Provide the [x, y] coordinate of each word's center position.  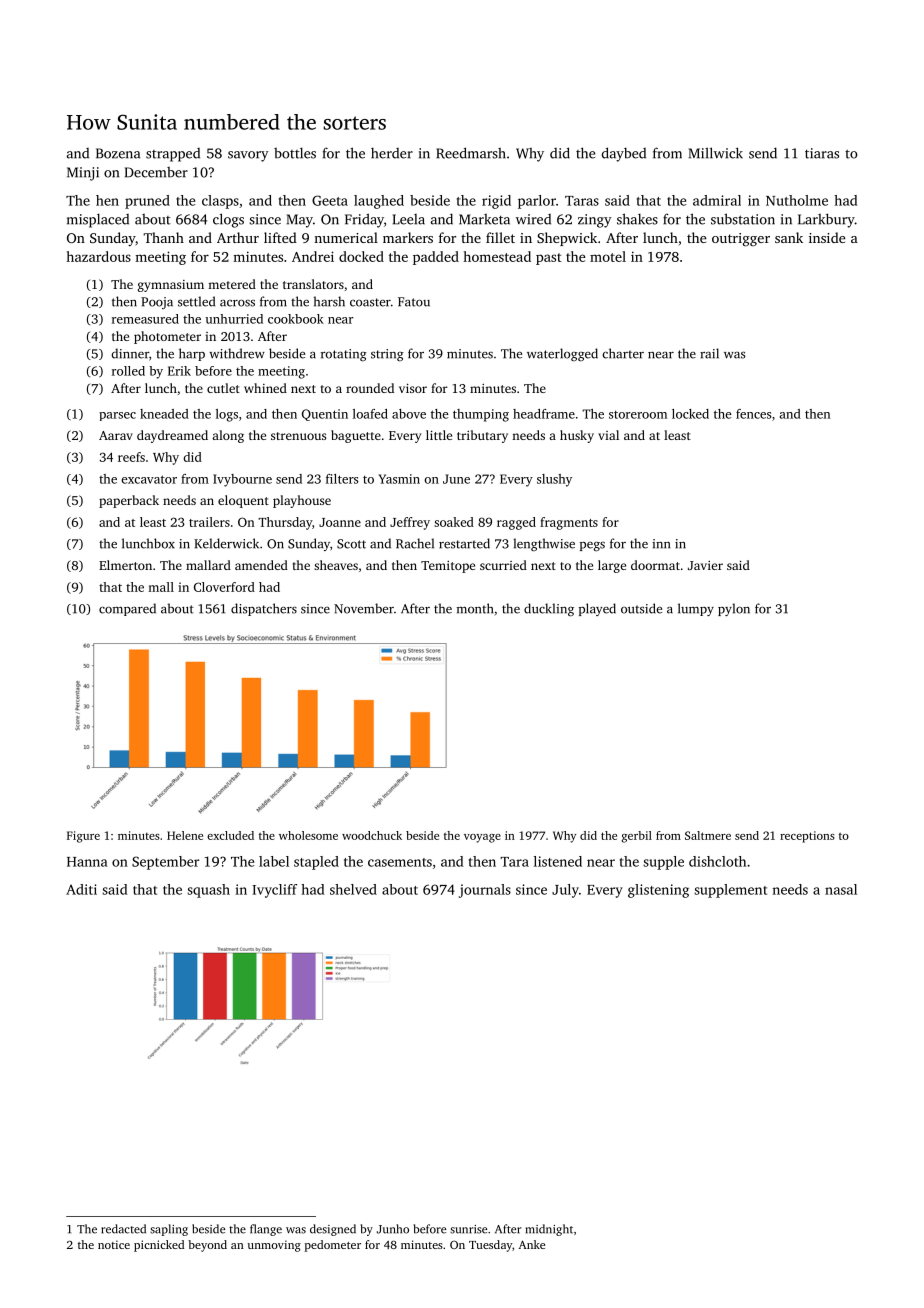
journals [485, 891]
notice [114, 1244]
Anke [532, 1244]
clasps [220, 202]
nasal [841, 889]
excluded [230, 835]
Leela [409, 219]
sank [789, 237]
